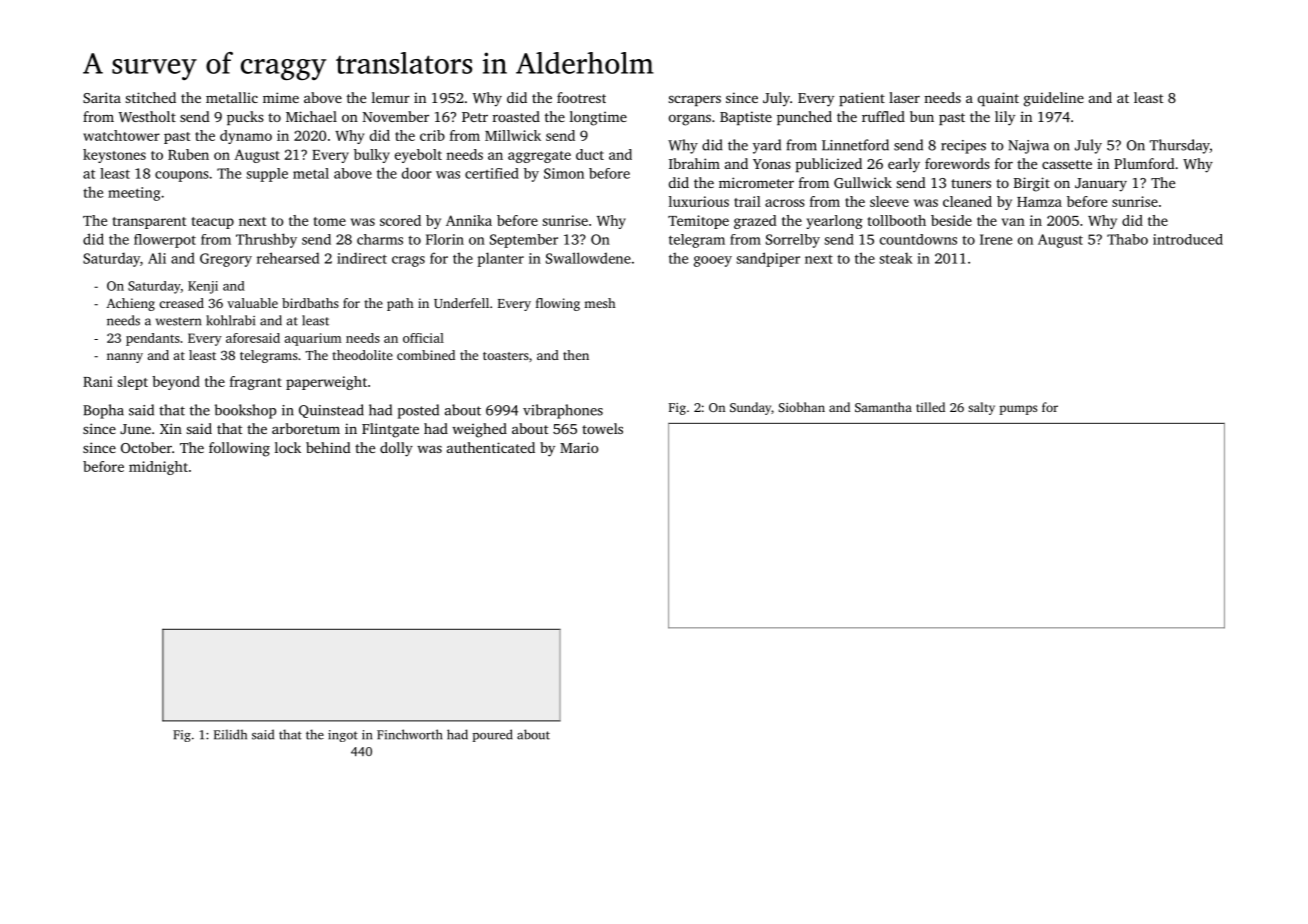  What do you see at coordinates (288, 258) in the screenshot?
I see `rehearsed` at bounding box center [288, 258].
